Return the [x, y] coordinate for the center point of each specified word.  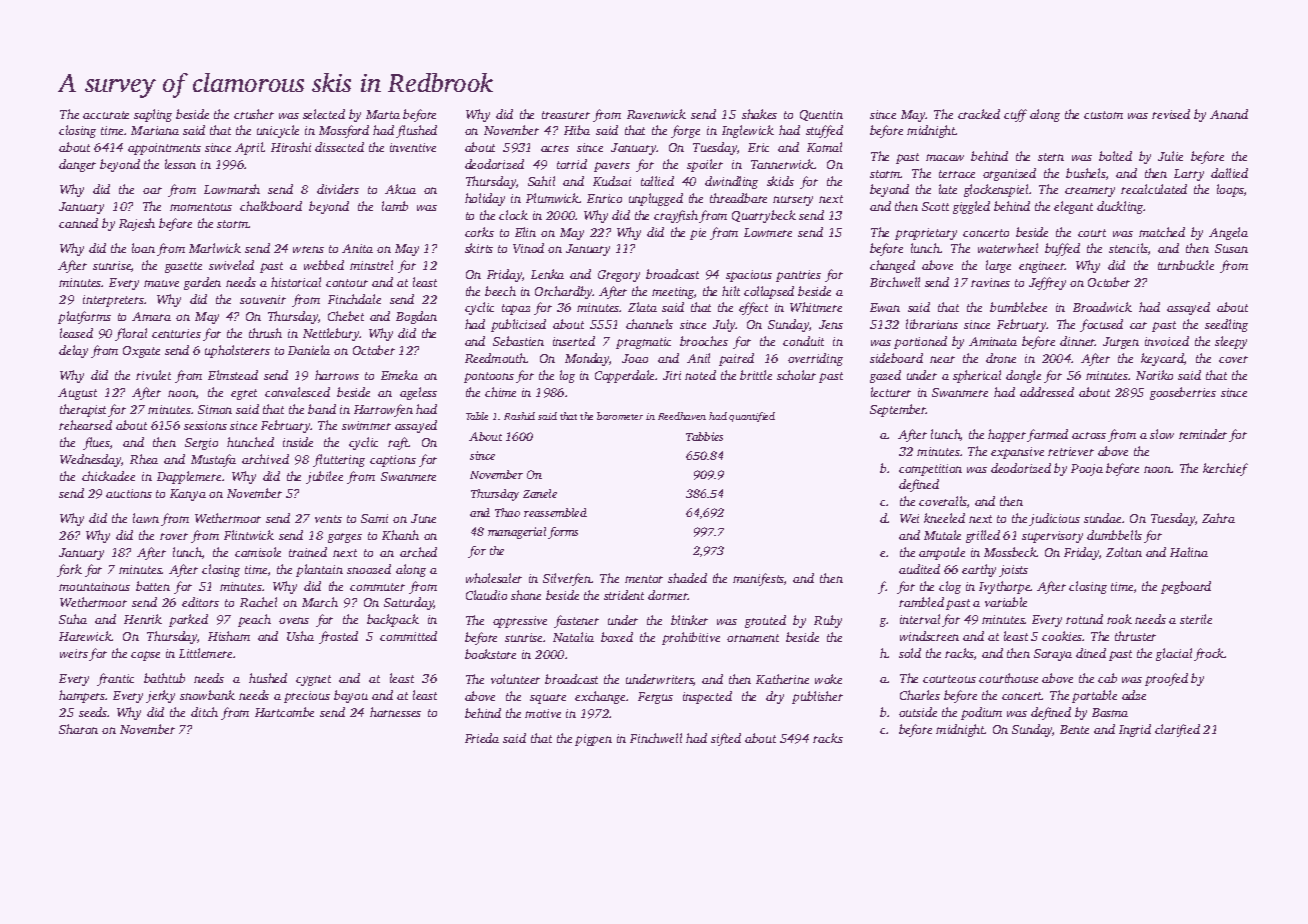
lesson [180, 164]
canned [78, 223]
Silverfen [567, 579]
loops [1230, 190]
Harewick [85, 636]
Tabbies [704, 436]
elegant [1073, 207]
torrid [572, 164]
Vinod [528, 248]
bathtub [164, 678]
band [322, 409]
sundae [1102, 518]
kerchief [1225, 469]
